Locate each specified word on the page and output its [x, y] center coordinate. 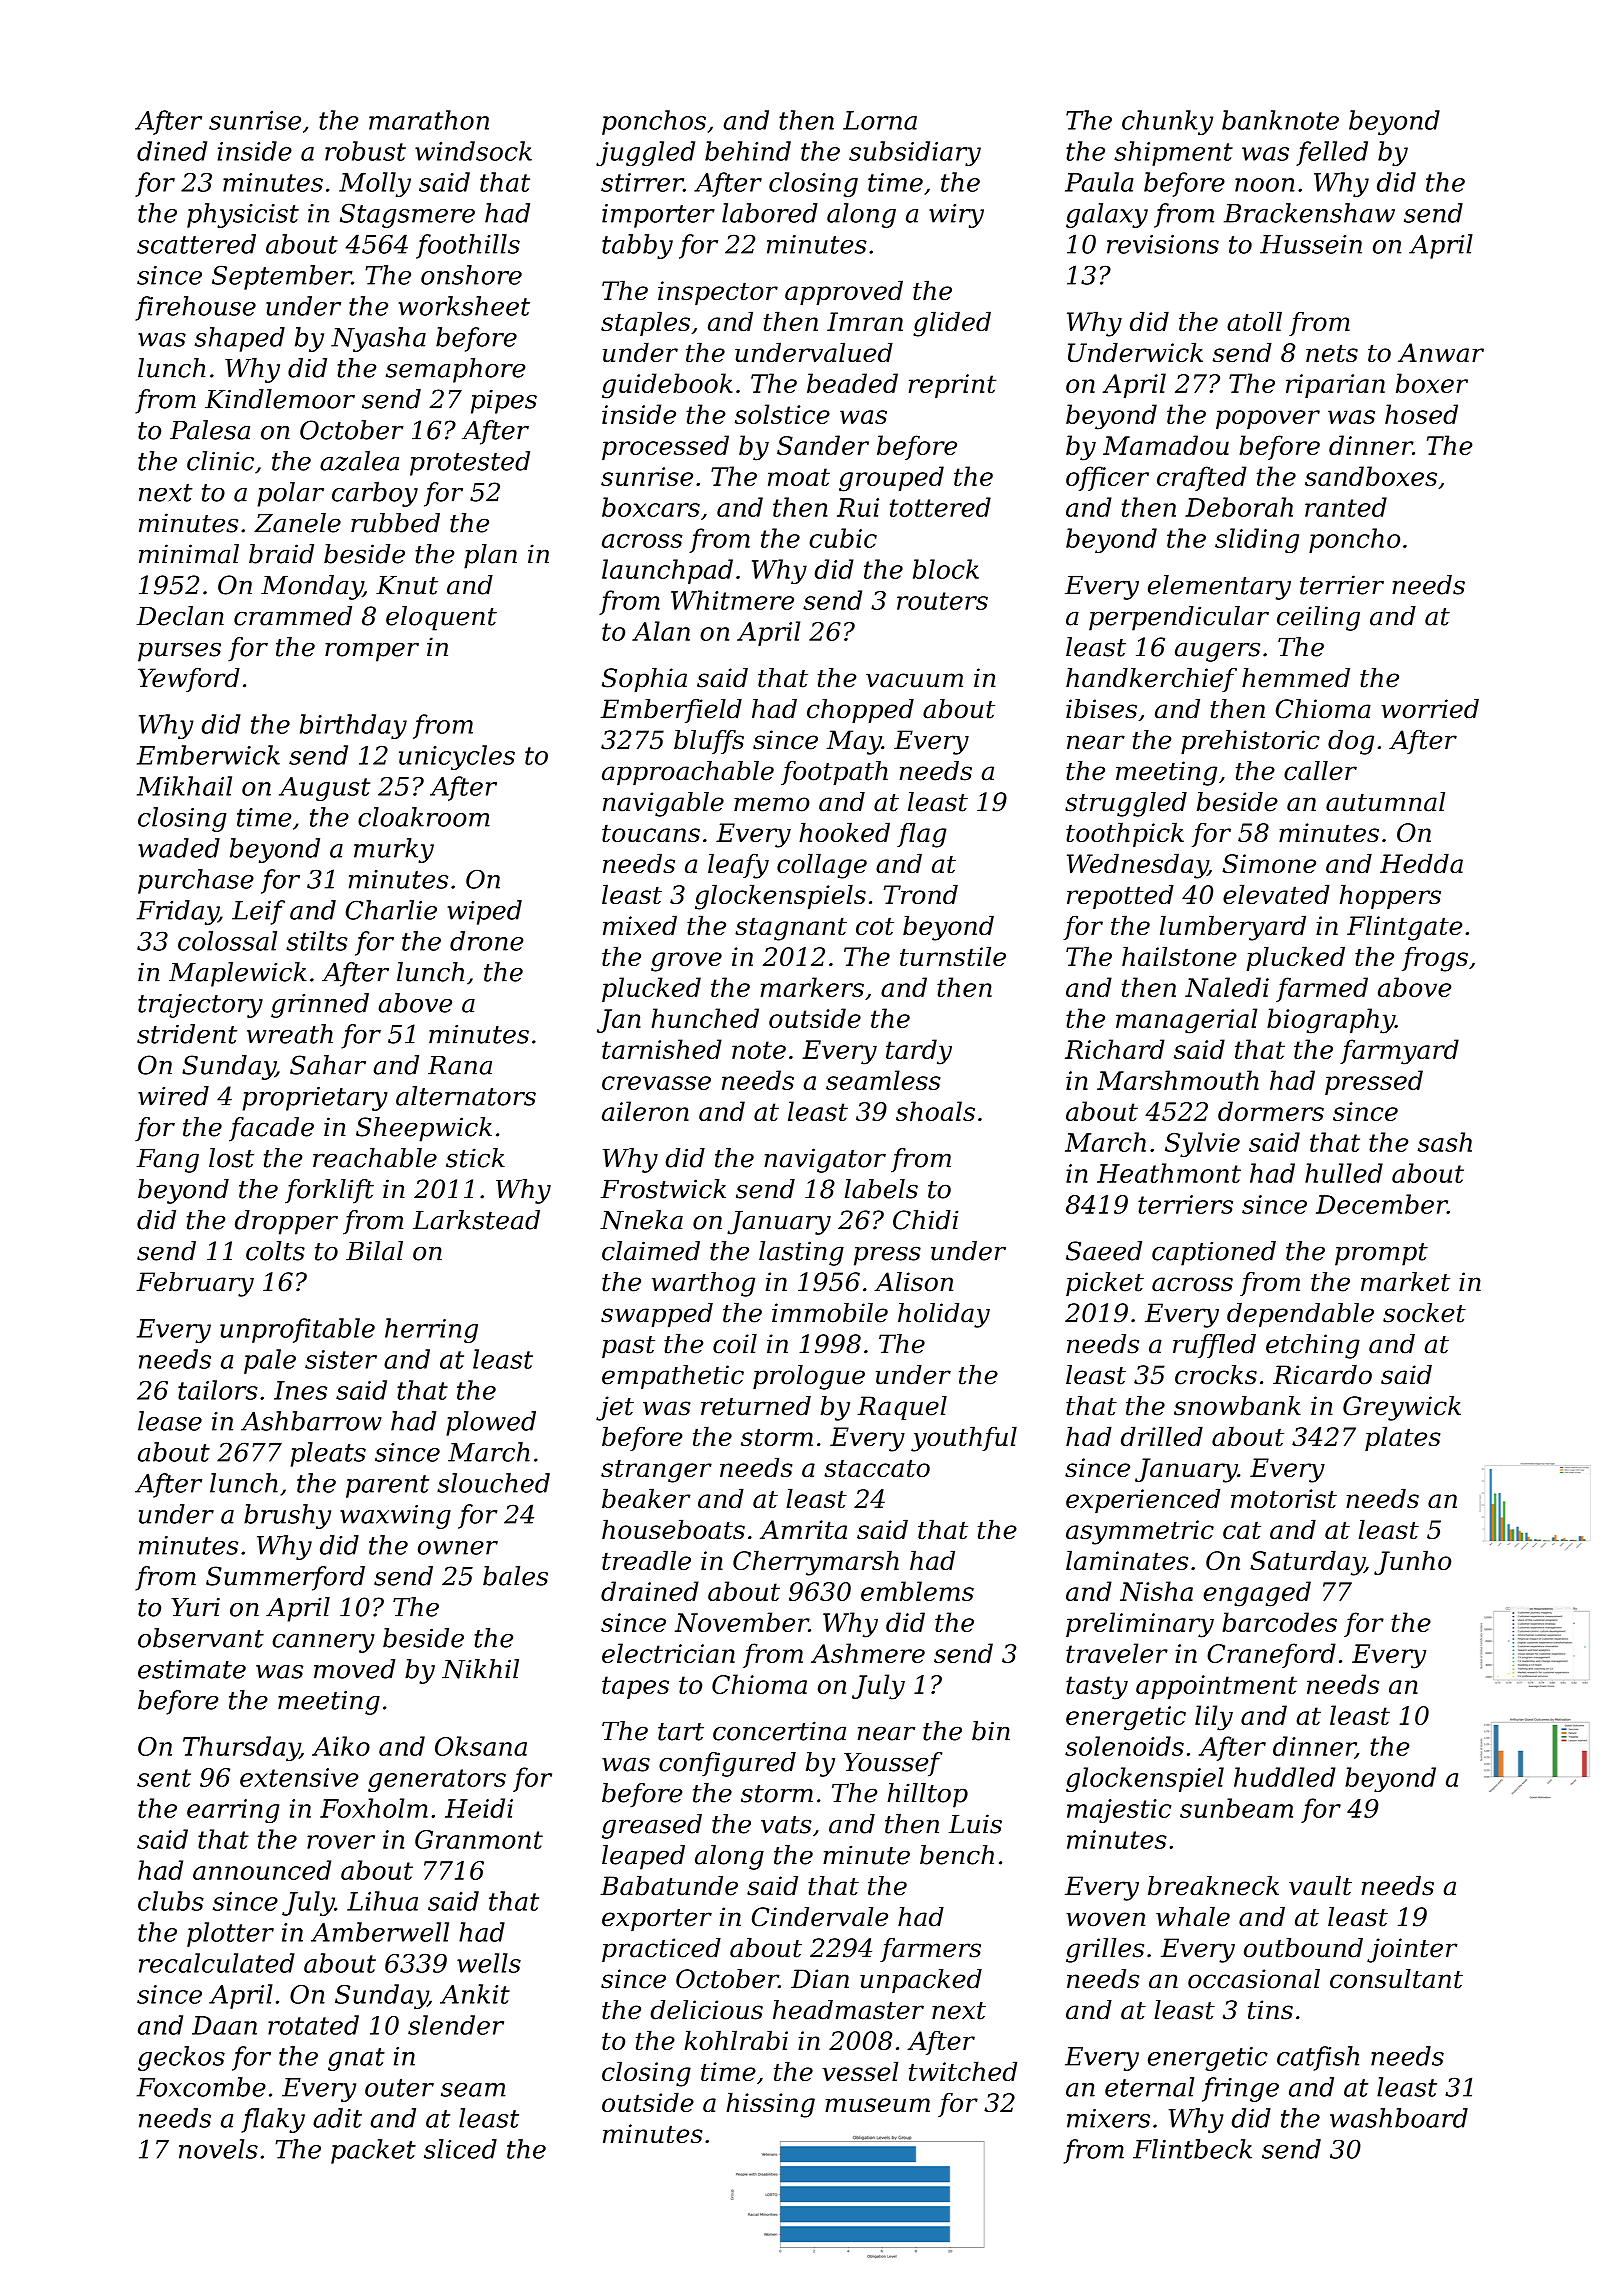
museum [877, 2105]
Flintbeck [1192, 2149]
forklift [329, 1191]
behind [748, 151]
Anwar [1441, 352]
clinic [220, 461]
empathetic [673, 1377]
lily [1214, 1718]
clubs [171, 1901]
